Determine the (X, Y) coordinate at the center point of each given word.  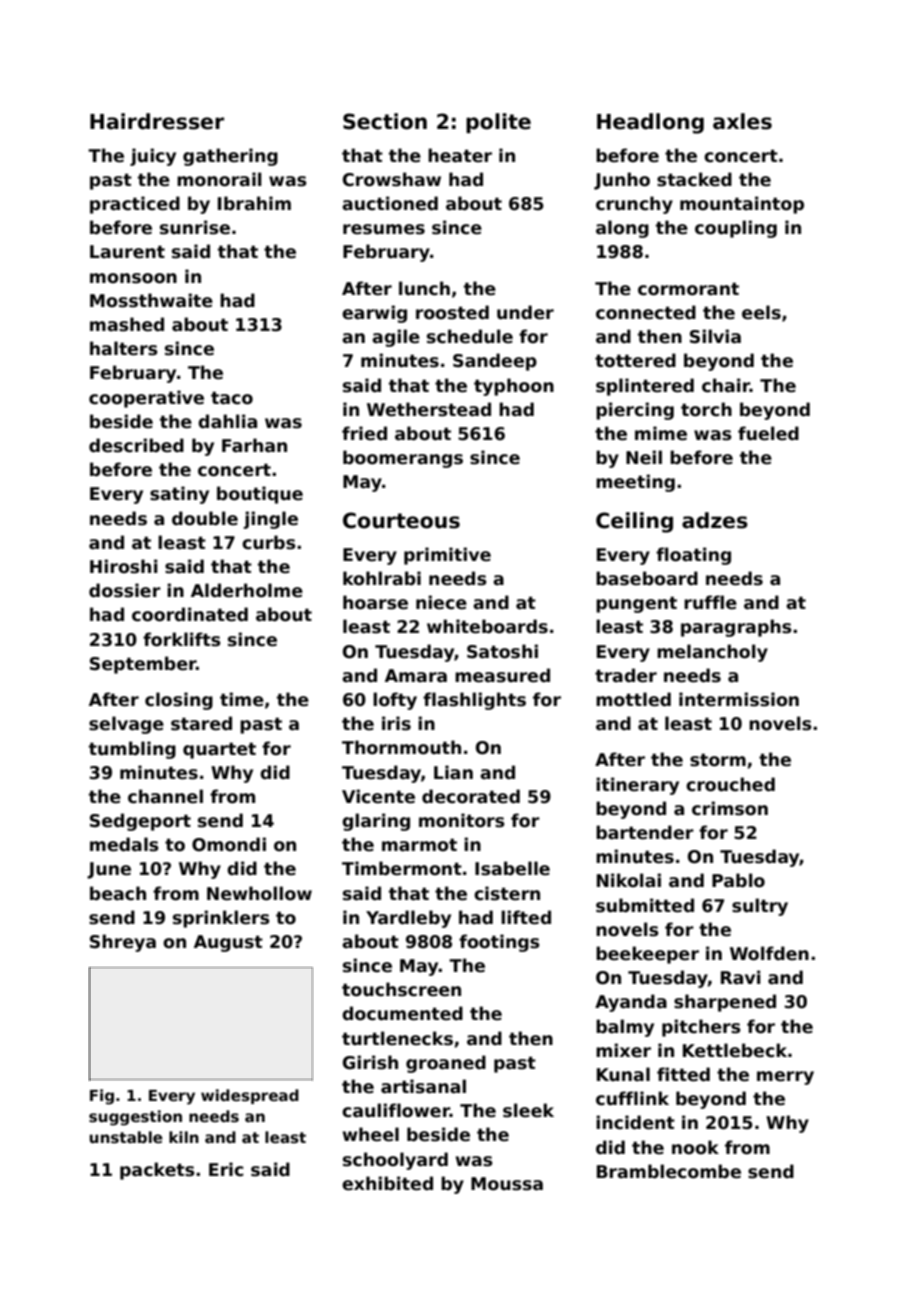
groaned (446, 1064)
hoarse (375, 602)
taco (232, 398)
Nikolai (629, 880)
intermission (739, 699)
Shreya (123, 943)
